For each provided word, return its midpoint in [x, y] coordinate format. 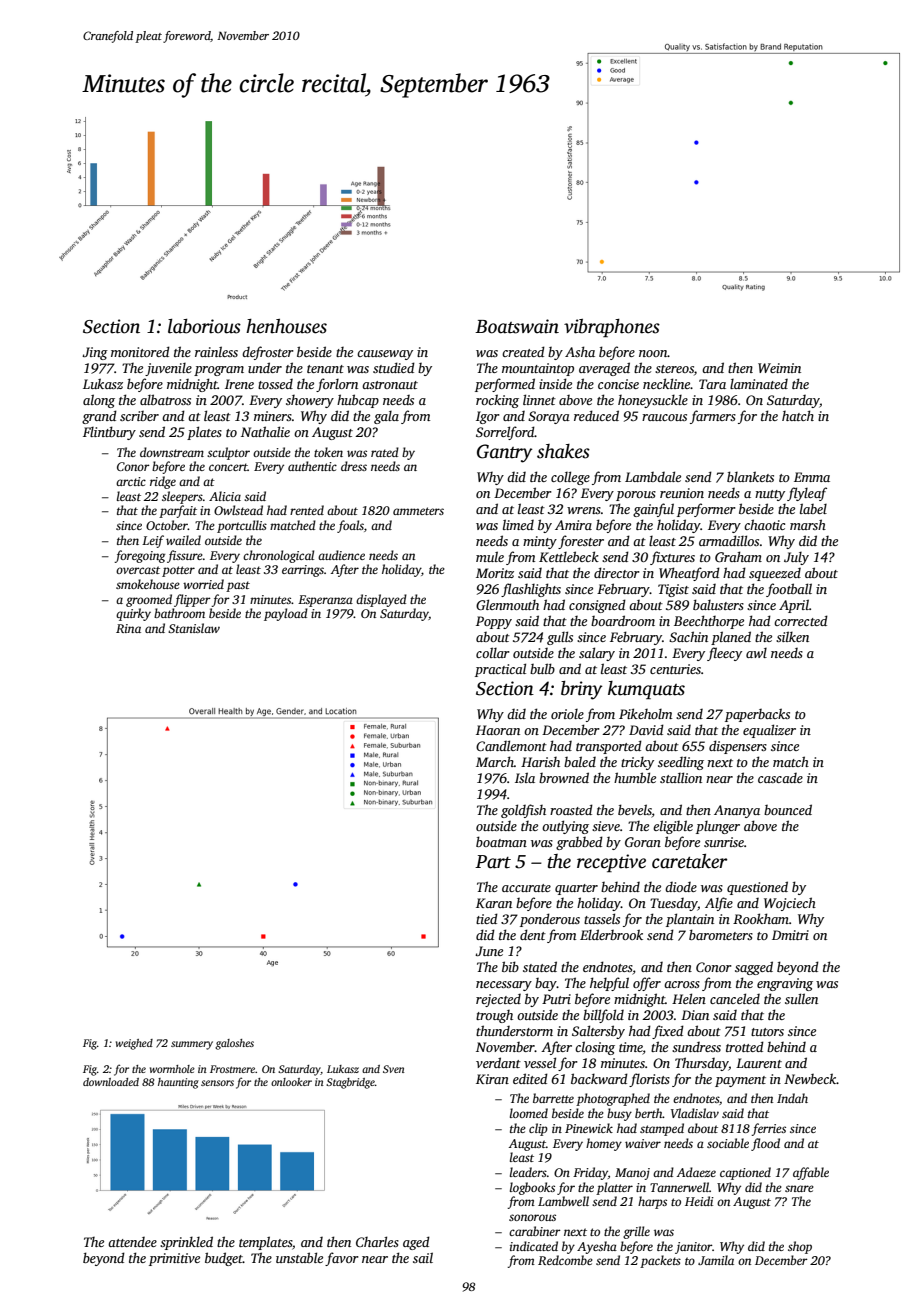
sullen [801, 998]
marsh [808, 524]
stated [540, 966]
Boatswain [517, 326]
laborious [204, 326]
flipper [192, 600]
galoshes [234, 1044]
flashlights [531, 590]
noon [653, 353]
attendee [132, 1242]
